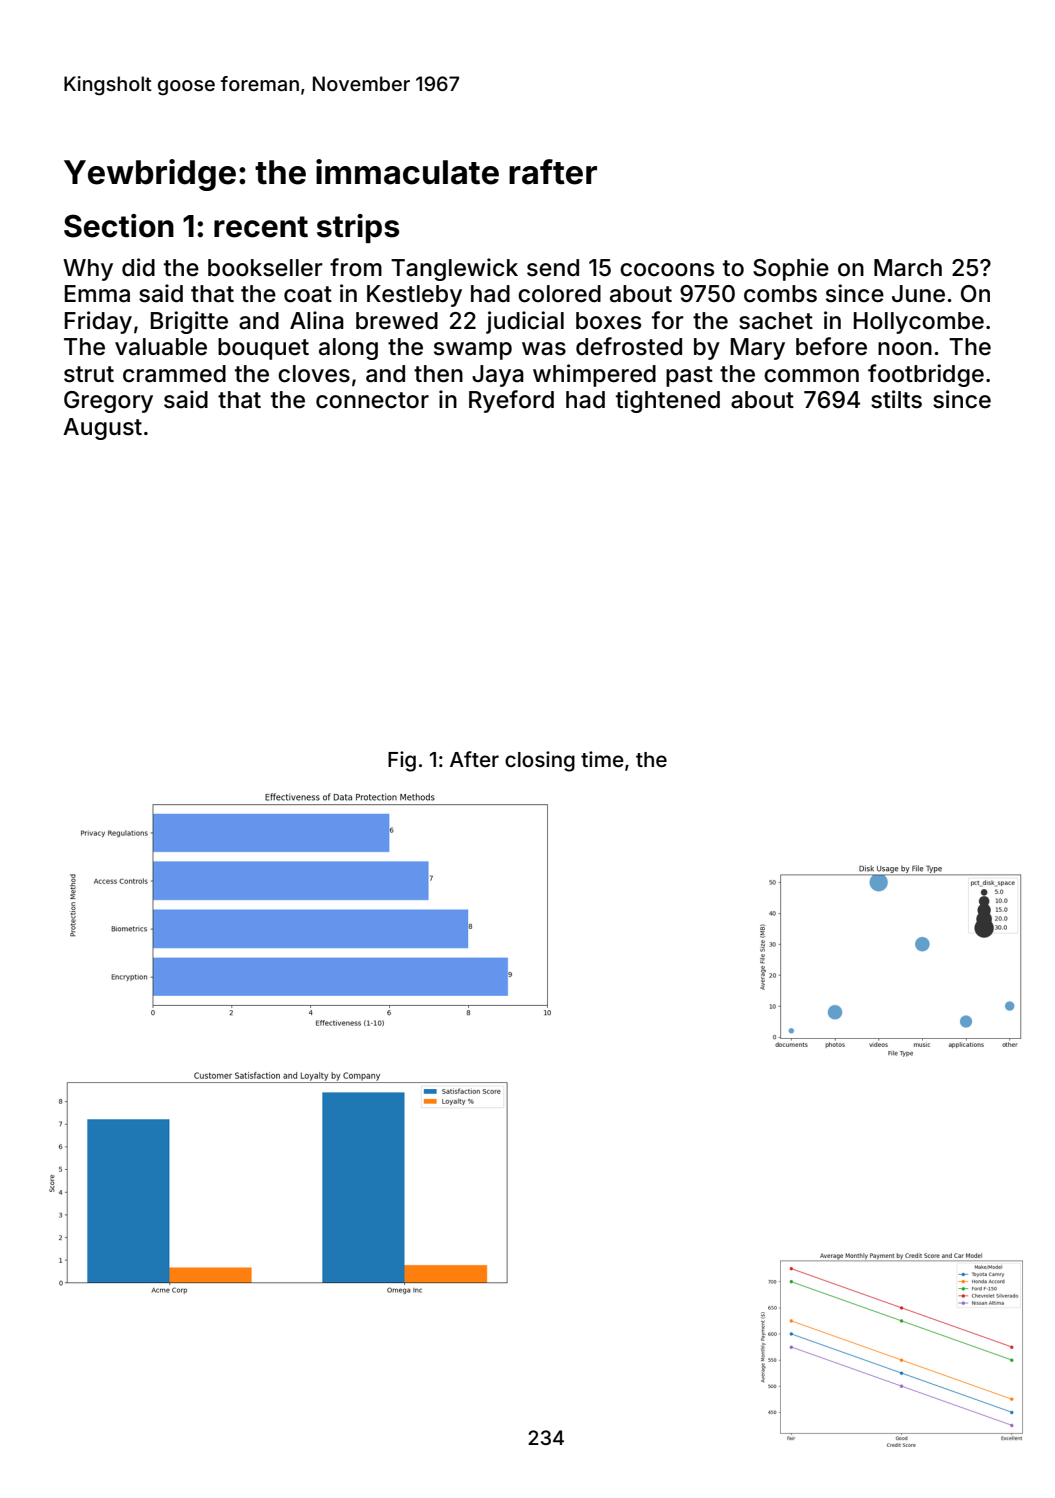  What do you see at coordinates (896, 399) in the screenshot?
I see `stilts` at bounding box center [896, 399].
